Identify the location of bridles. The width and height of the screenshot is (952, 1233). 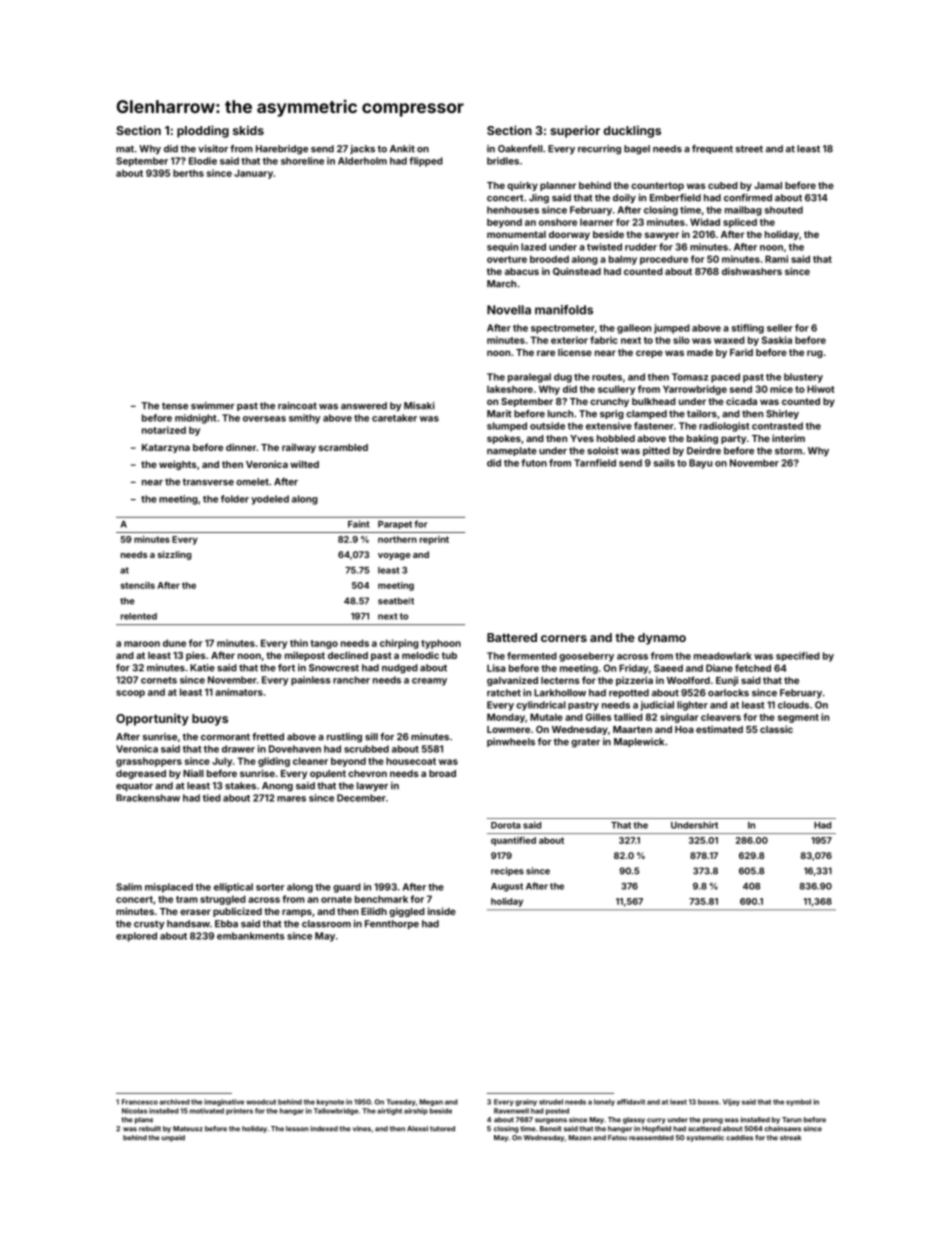
(503, 161).
